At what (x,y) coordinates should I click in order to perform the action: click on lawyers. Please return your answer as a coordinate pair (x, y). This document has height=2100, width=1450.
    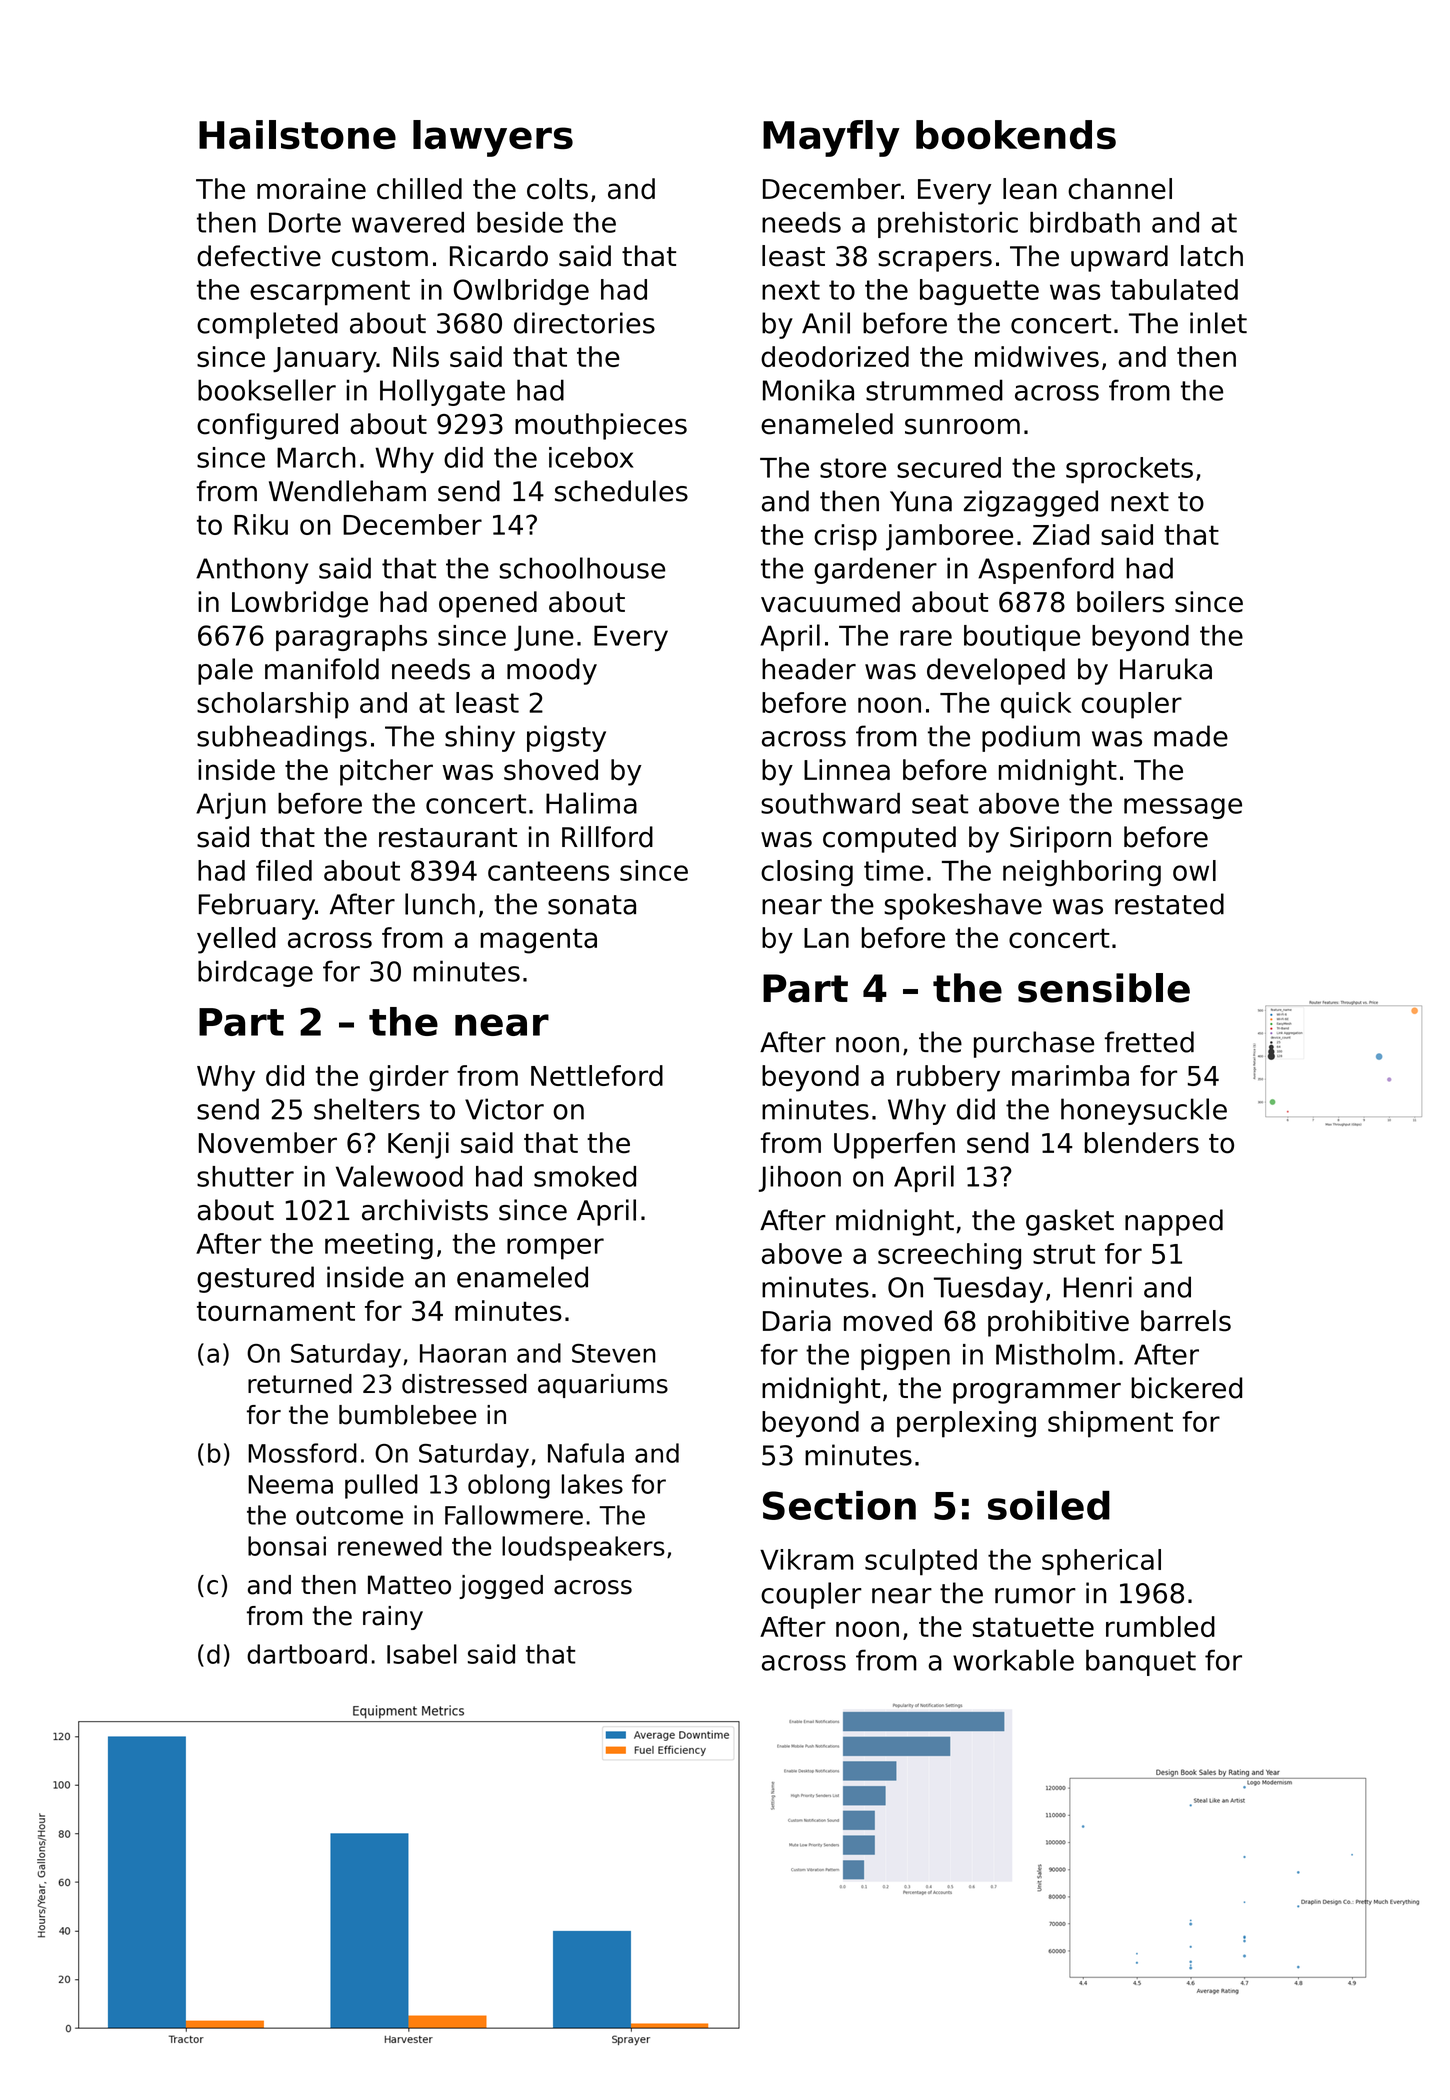
    Looking at the image, I should click on (493, 138).
